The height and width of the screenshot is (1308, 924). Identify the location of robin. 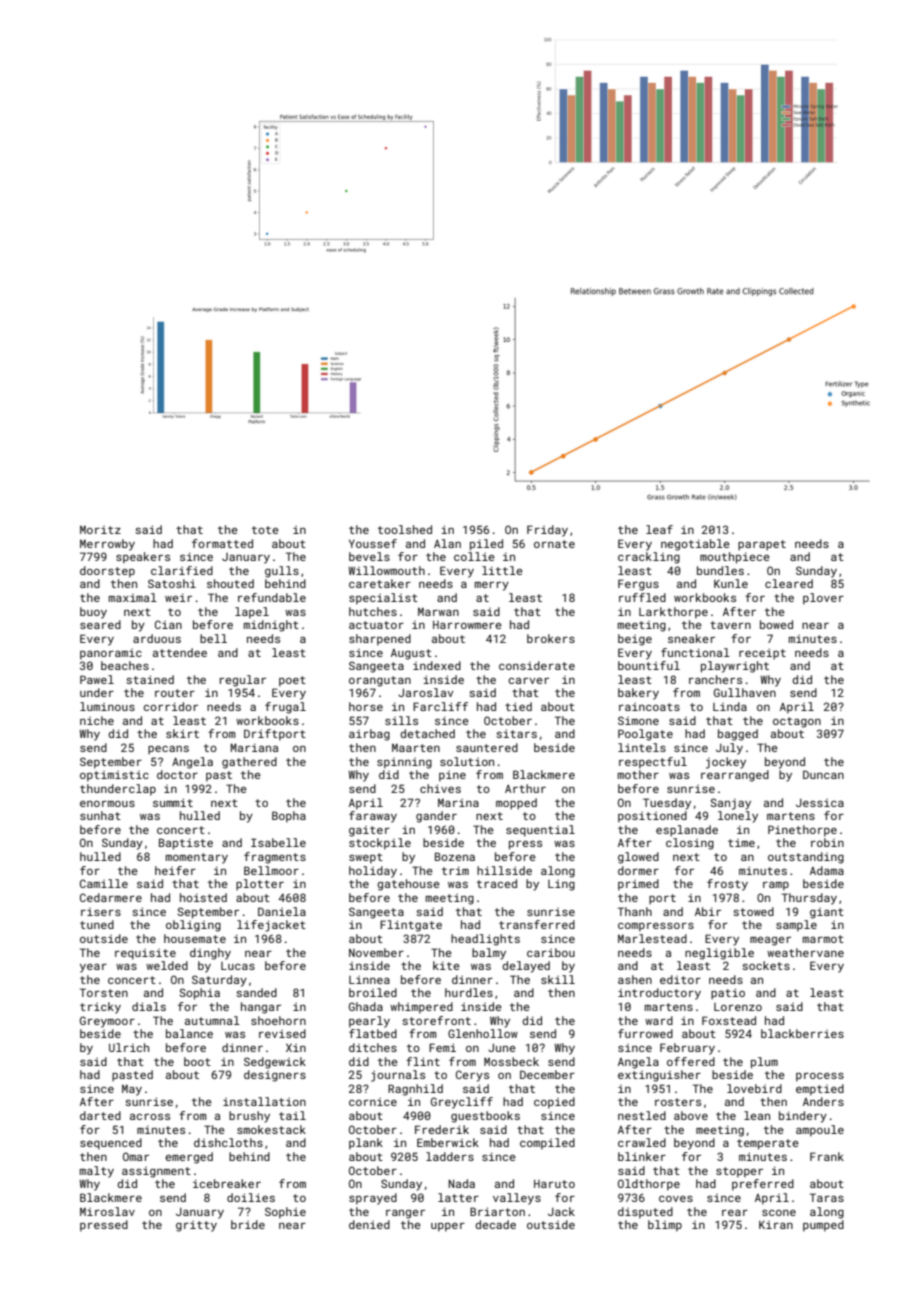
(827, 842).
